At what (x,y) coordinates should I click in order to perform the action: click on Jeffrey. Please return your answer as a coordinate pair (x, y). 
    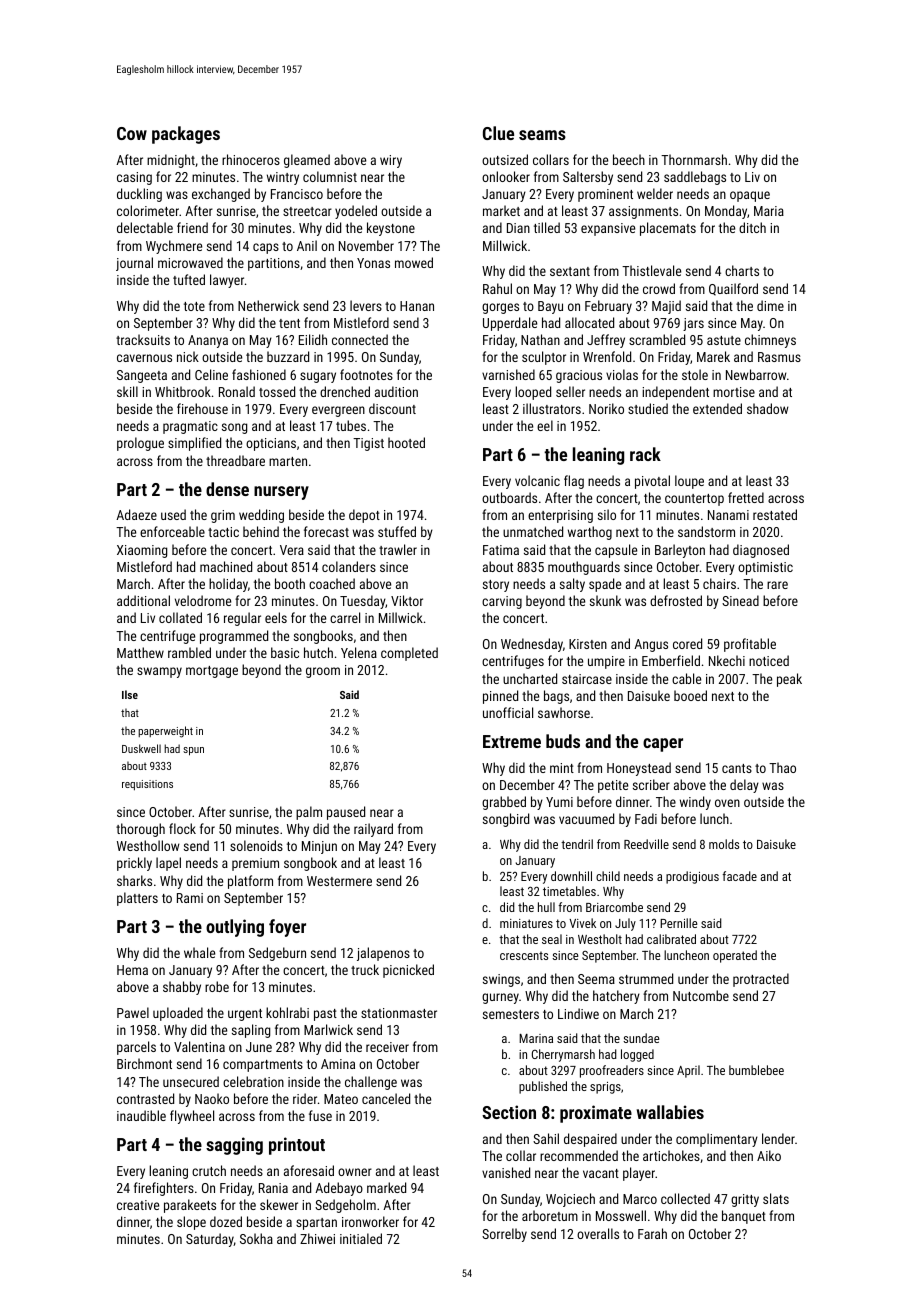
    Looking at the image, I should click on (606, 341).
